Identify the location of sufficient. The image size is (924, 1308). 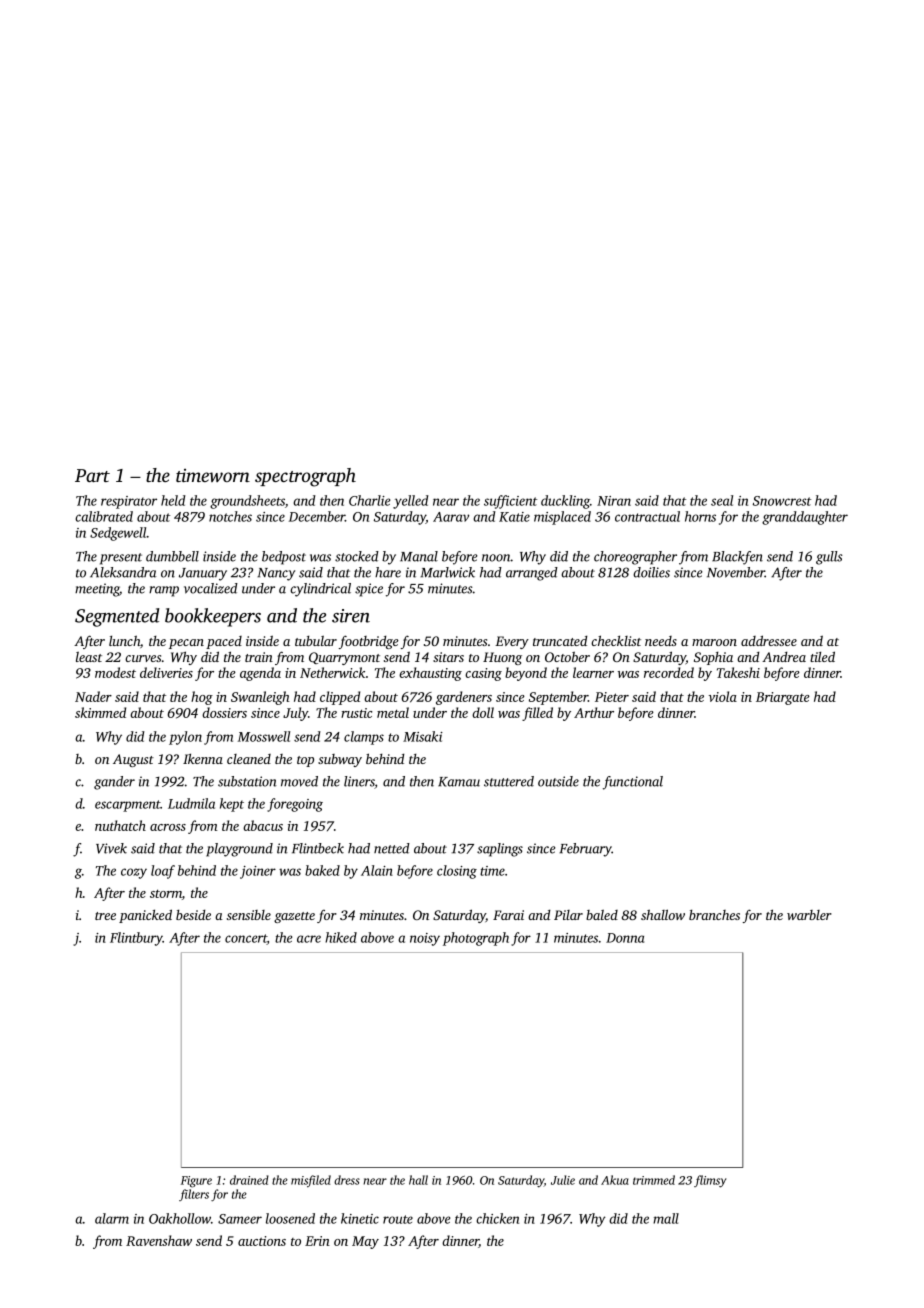
(510, 502).
